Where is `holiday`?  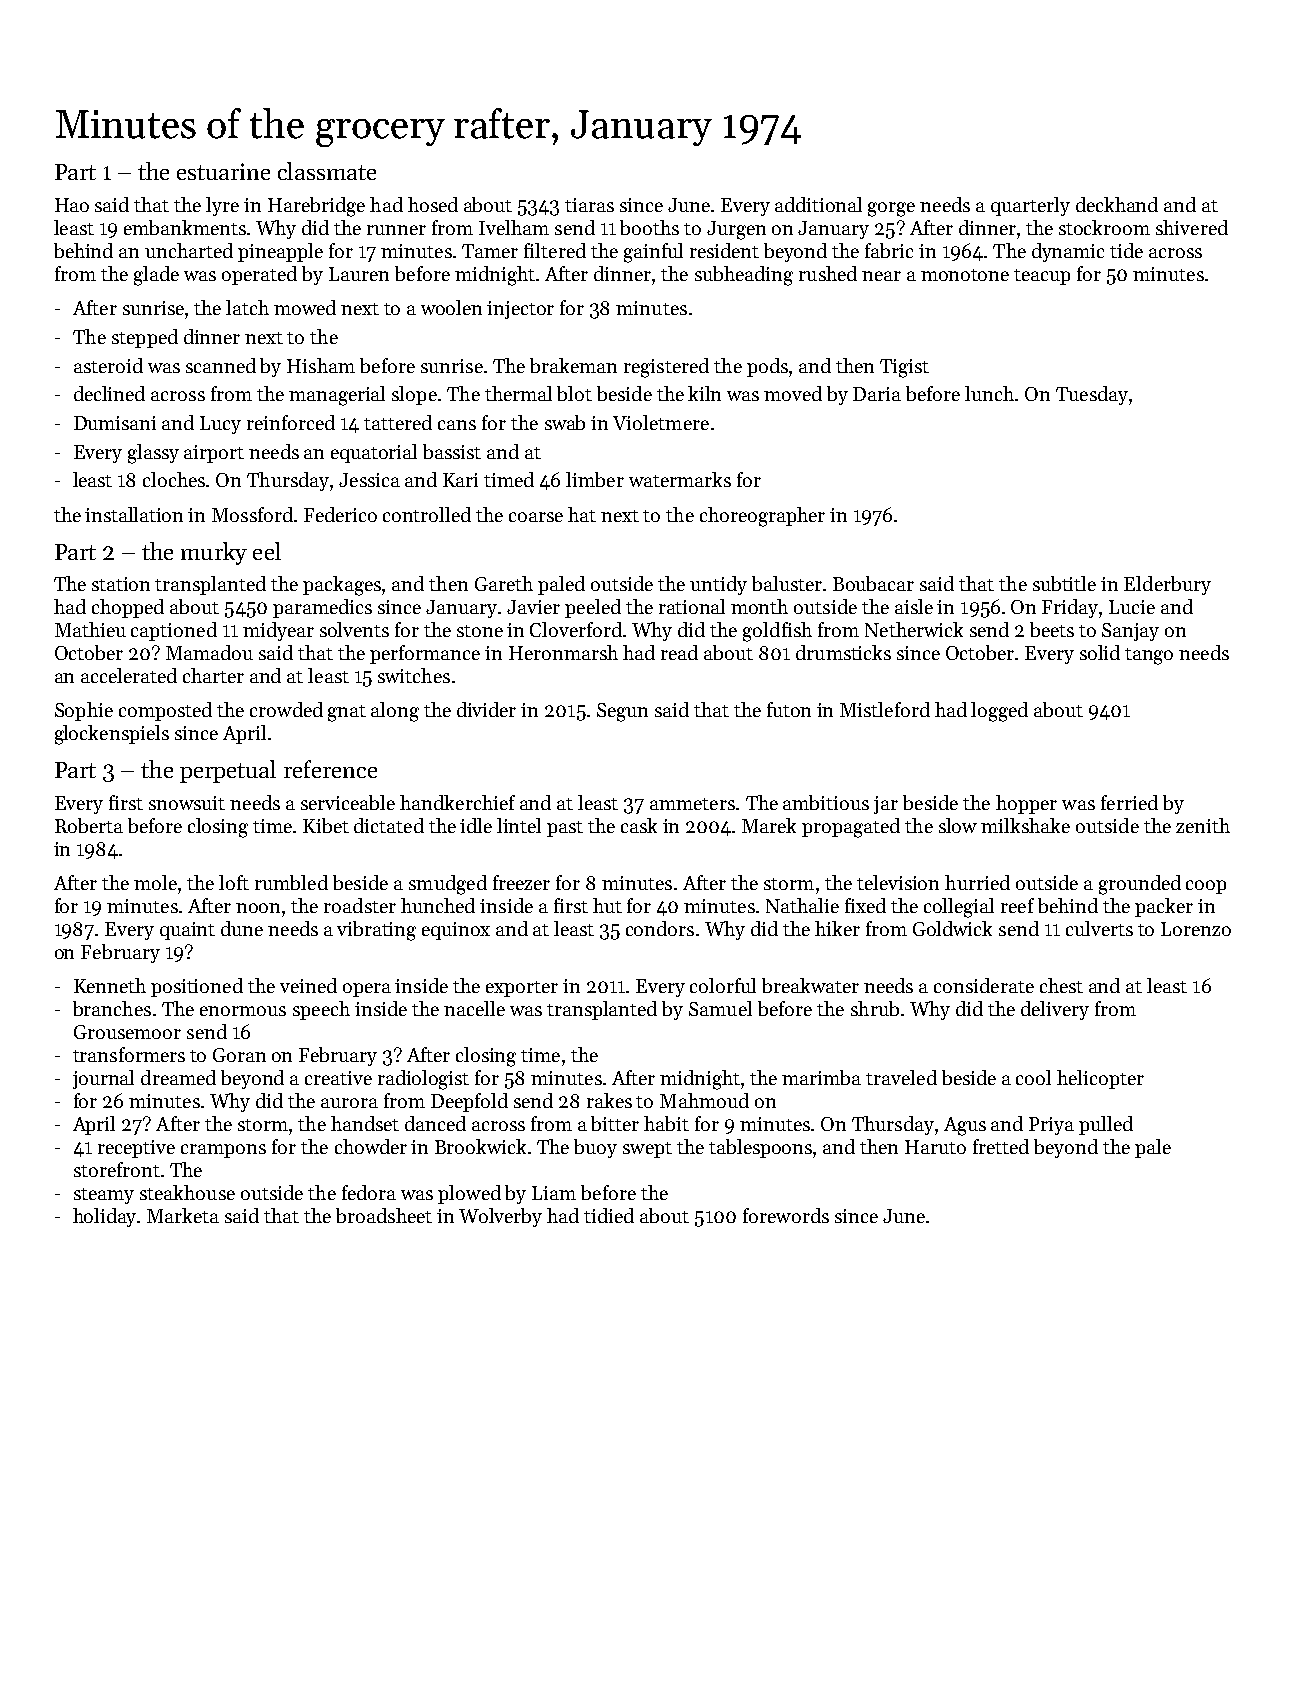 holiday is located at coordinates (105, 1217).
